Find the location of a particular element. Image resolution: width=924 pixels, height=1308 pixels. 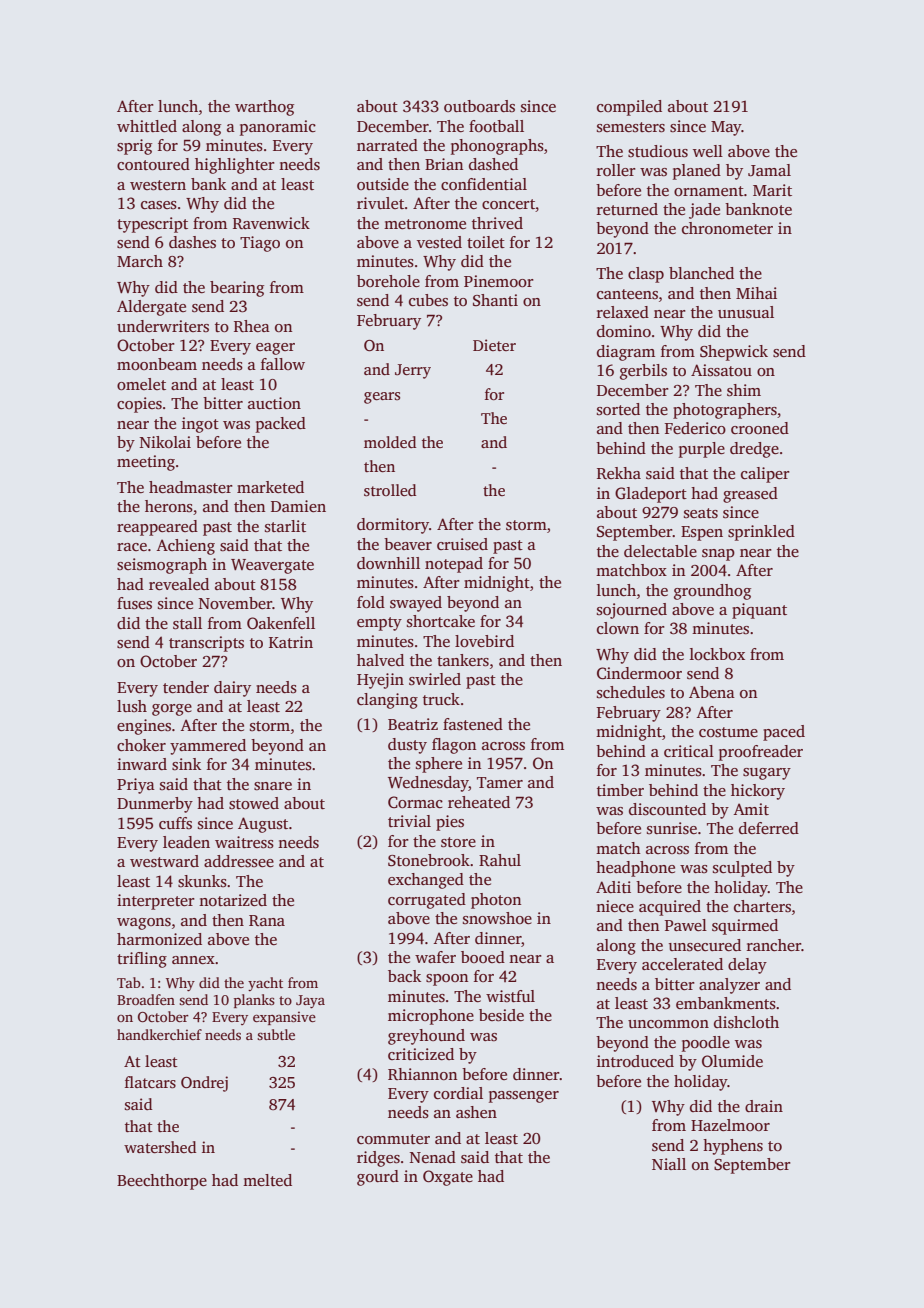

panoramic is located at coordinates (278, 128).
